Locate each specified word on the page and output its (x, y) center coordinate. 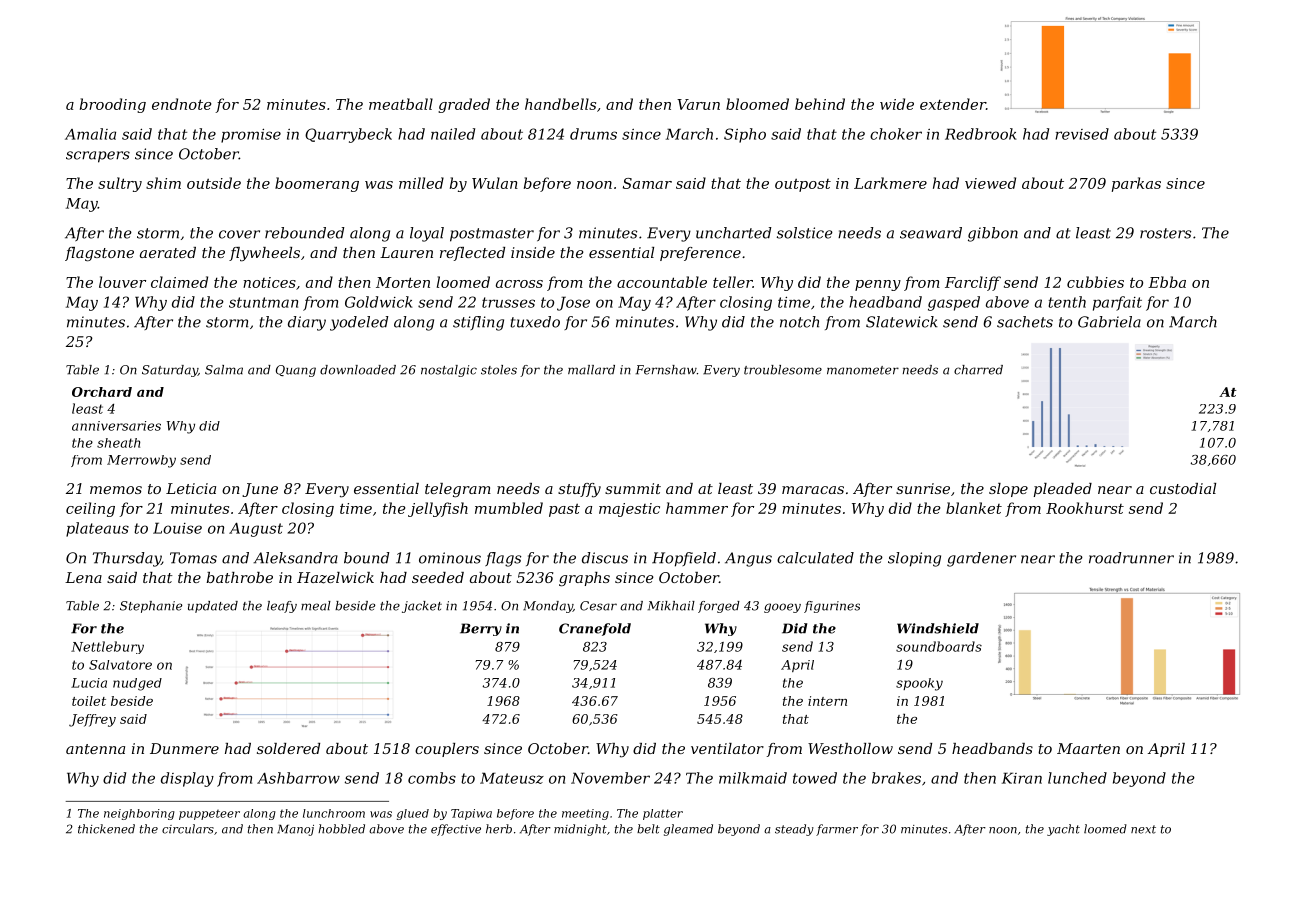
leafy (282, 607)
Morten (403, 282)
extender (953, 104)
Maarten (1088, 748)
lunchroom (334, 813)
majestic (629, 510)
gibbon (993, 234)
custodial (1183, 488)
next (1143, 829)
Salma (224, 370)
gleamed (688, 830)
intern (827, 701)
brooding (113, 105)
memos (116, 490)
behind (820, 104)
